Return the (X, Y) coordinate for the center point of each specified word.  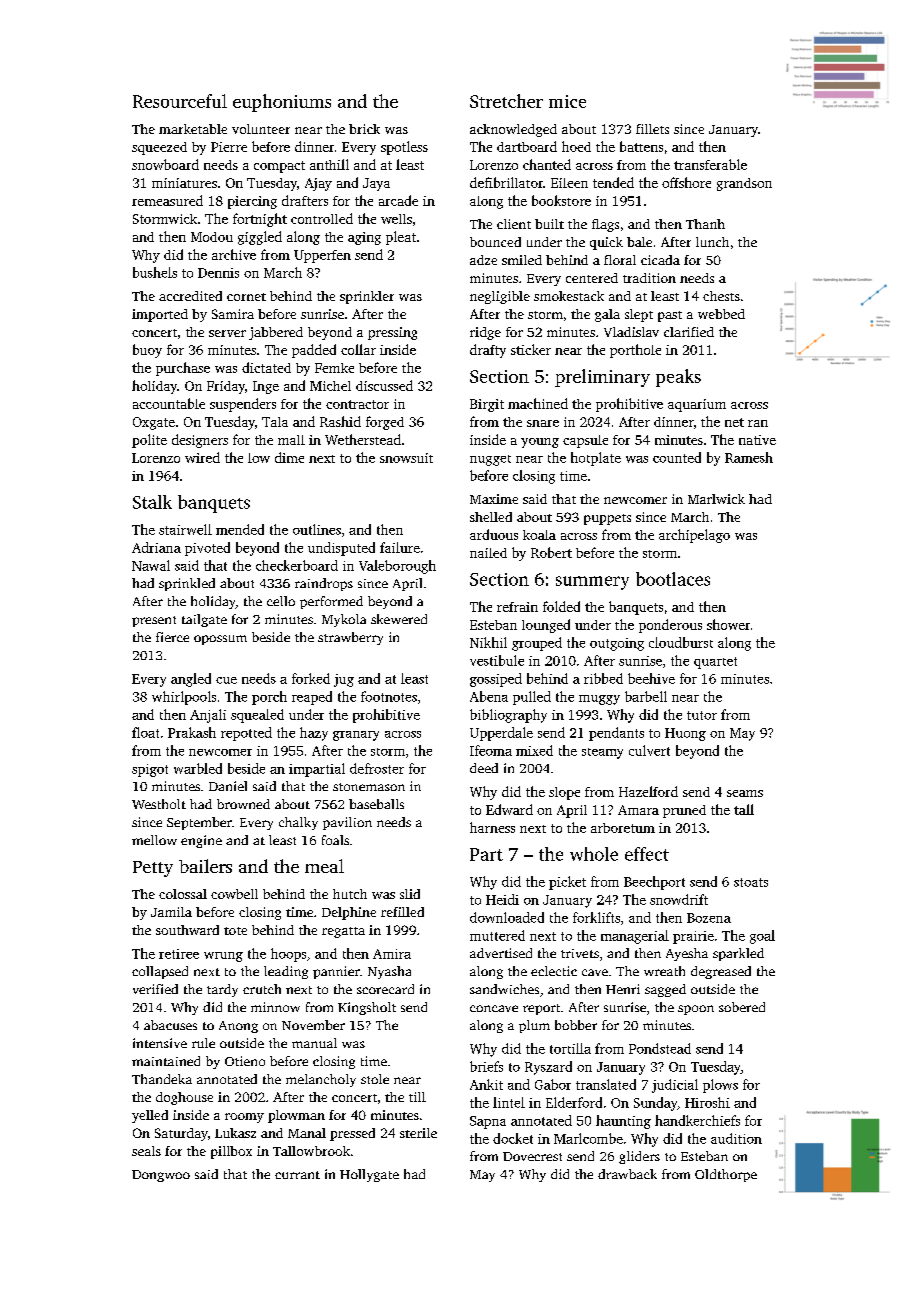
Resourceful (180, 101)
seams (745, 793)
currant (297, 1175)
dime (289, 457)
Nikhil (488, 642)
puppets (607, 519)
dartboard (527, 146)
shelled (491, 517)
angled (191, 680)
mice (567, 101)
